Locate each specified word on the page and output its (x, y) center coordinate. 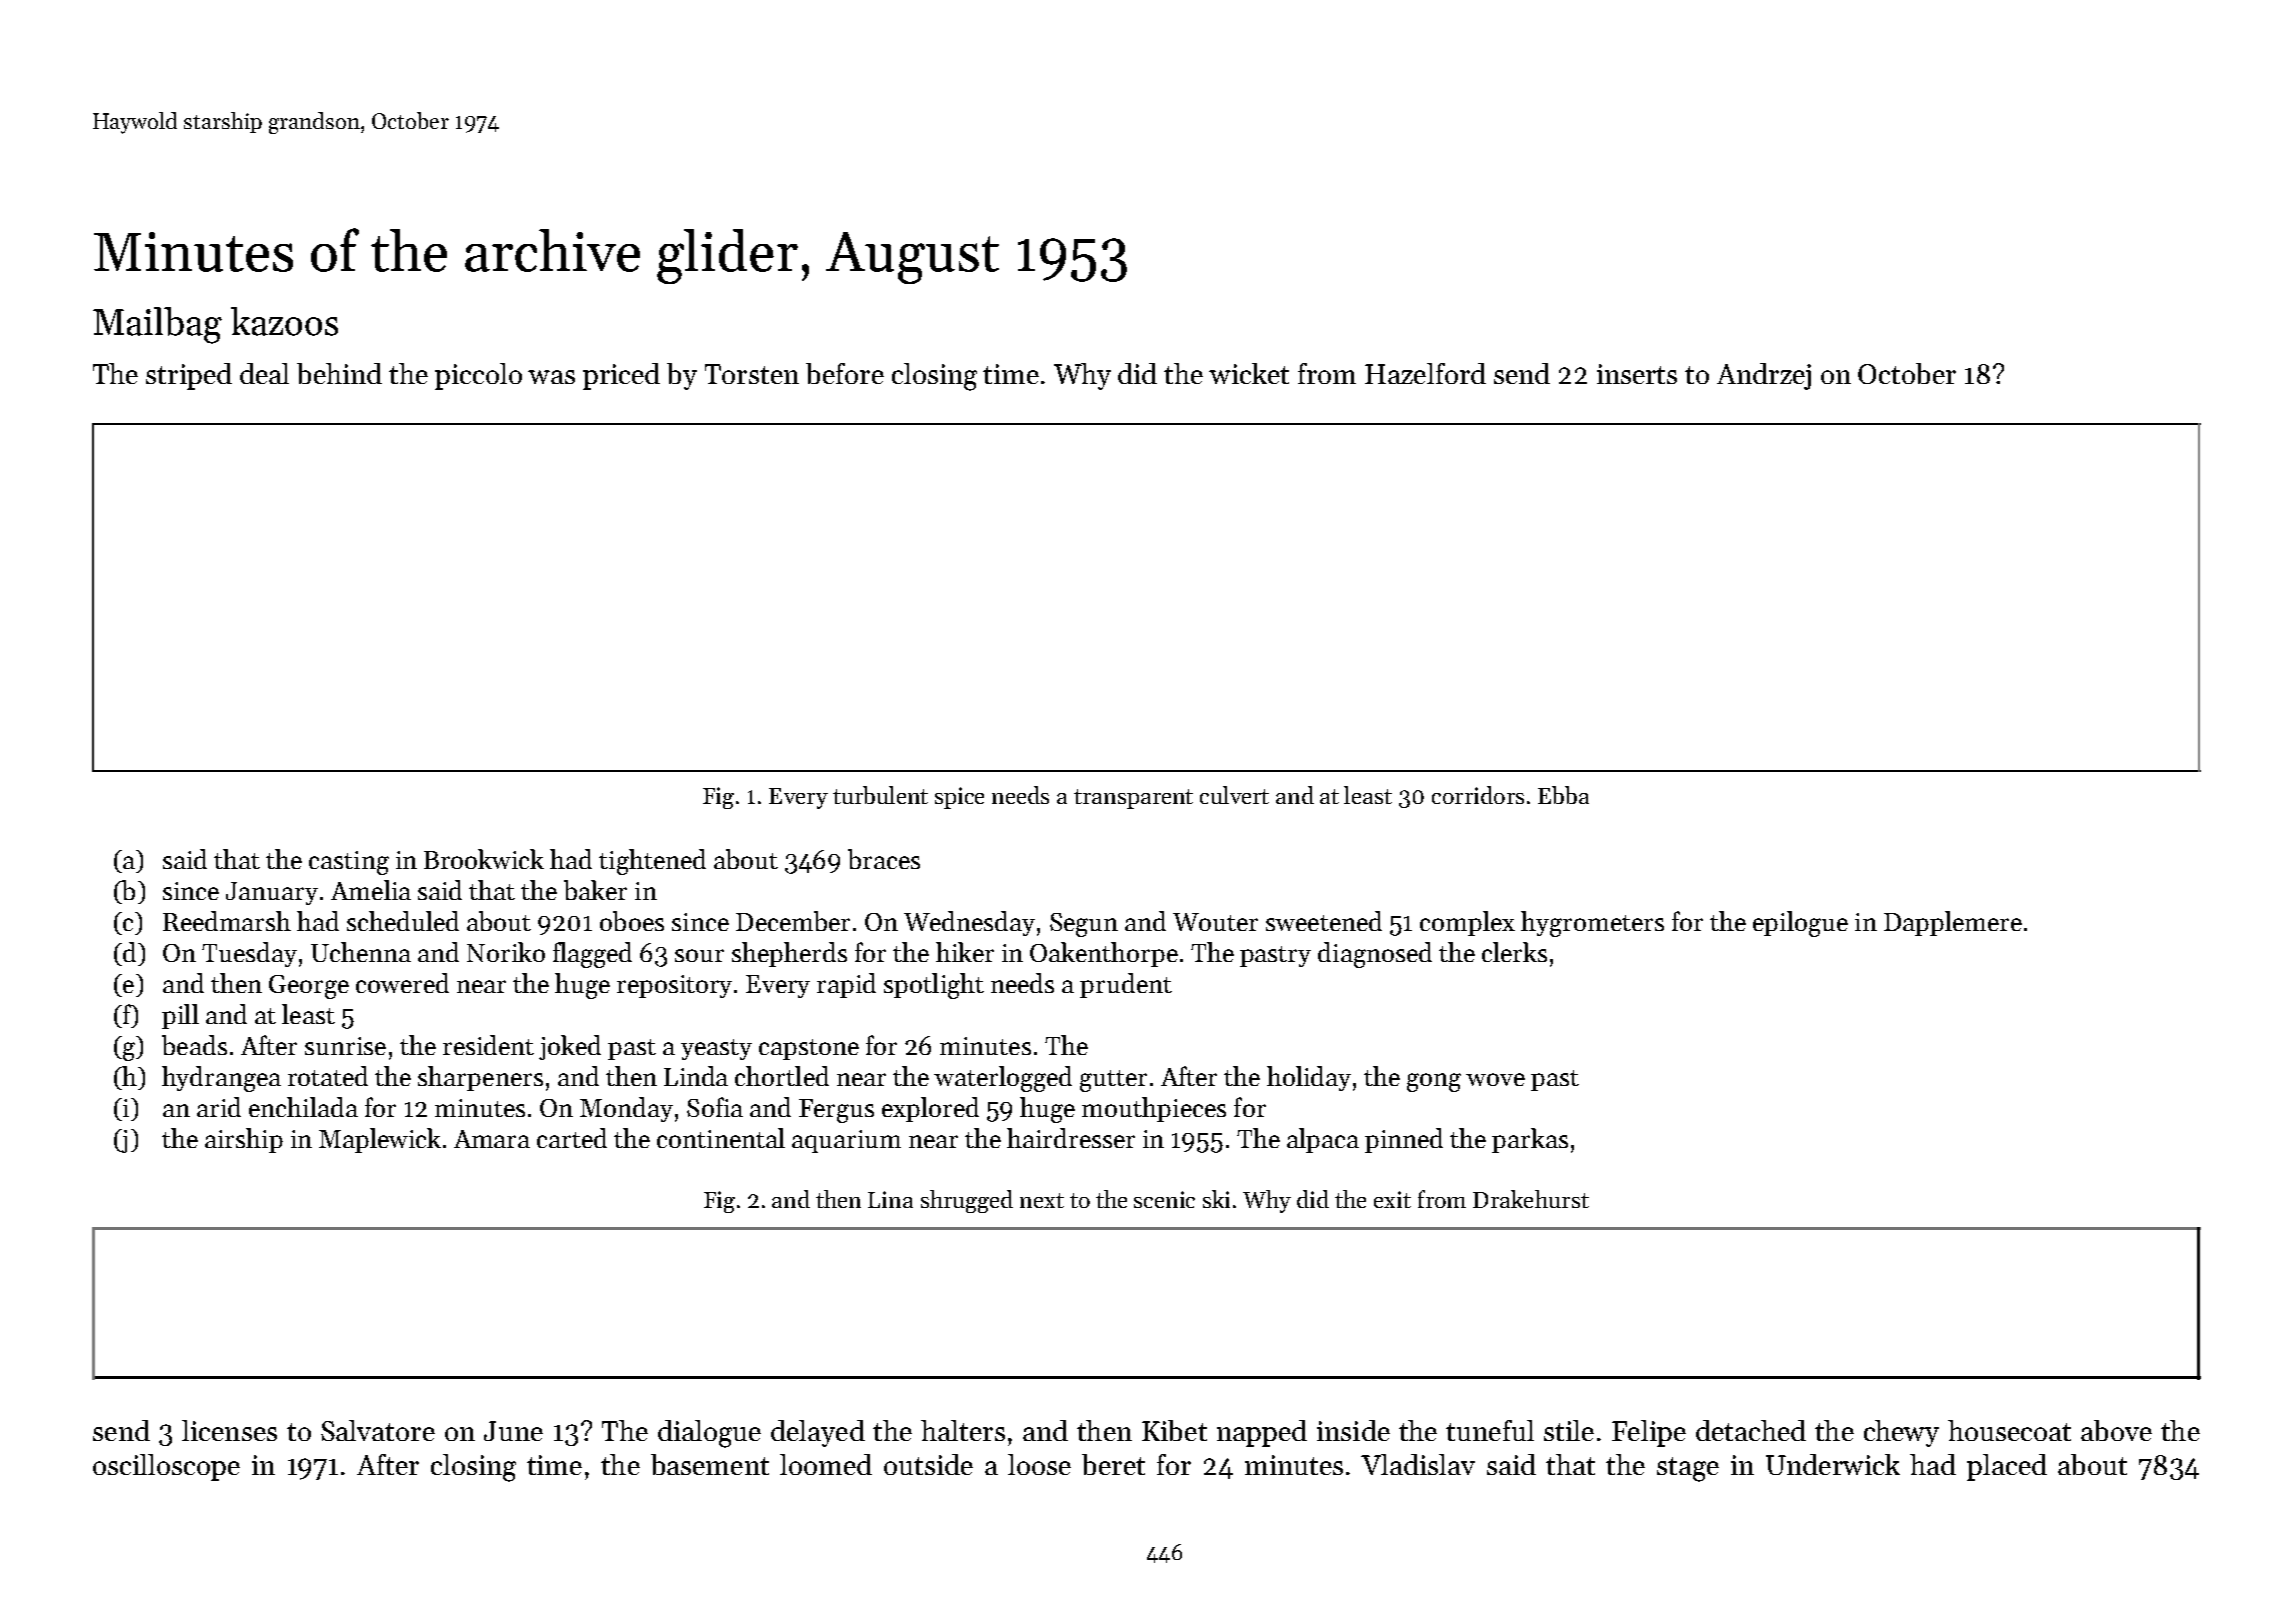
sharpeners (480, 1078)
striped (189, 376)
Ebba (1563, 795)
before (845, 373)
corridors (1478, 795)
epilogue (1800, 924)
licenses (229, 1430)
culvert (1234, 795)
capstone (809, 1049)
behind (339, 373)
